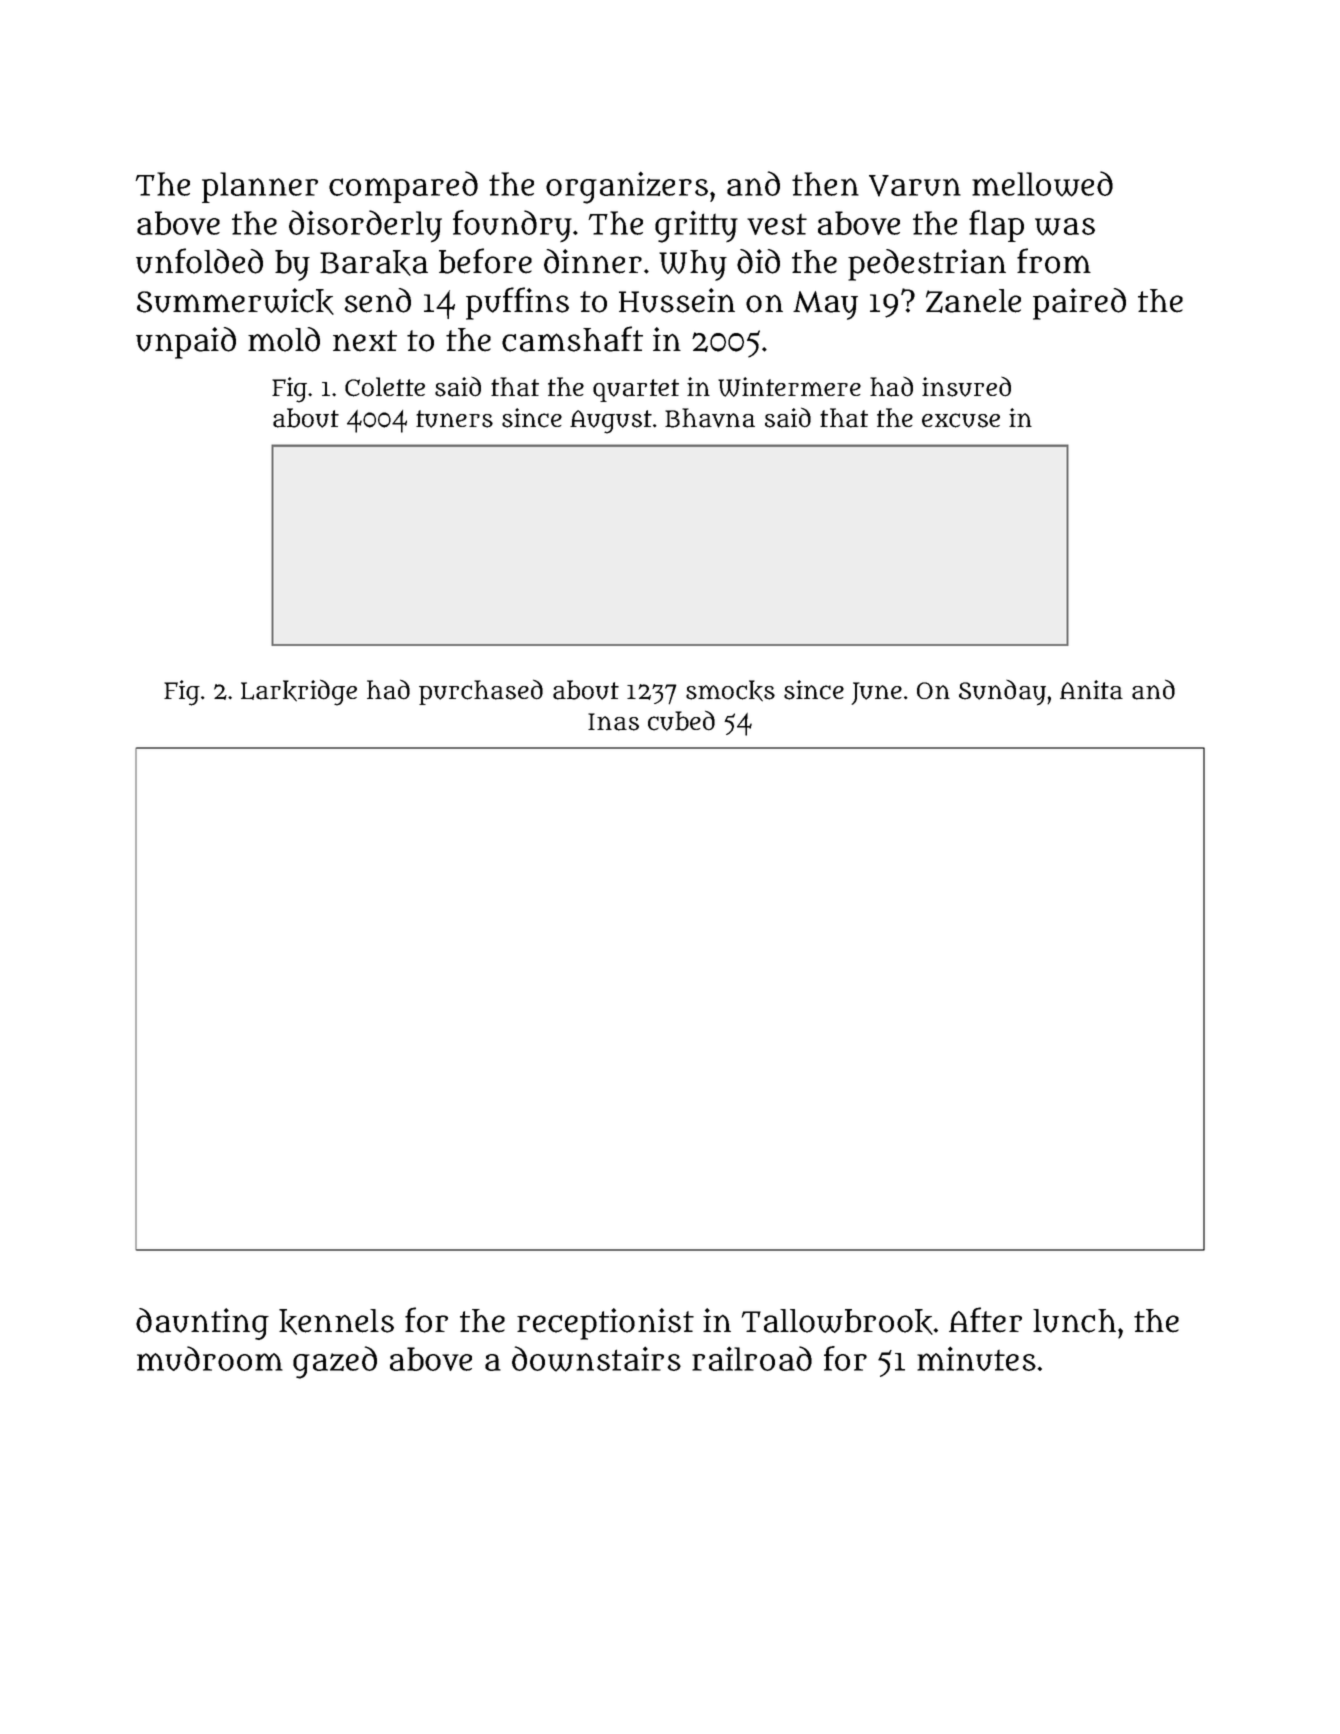 The height and width of the screenshot is (1734, 1340). I want to click on Larkridge, so click(299, 692).
